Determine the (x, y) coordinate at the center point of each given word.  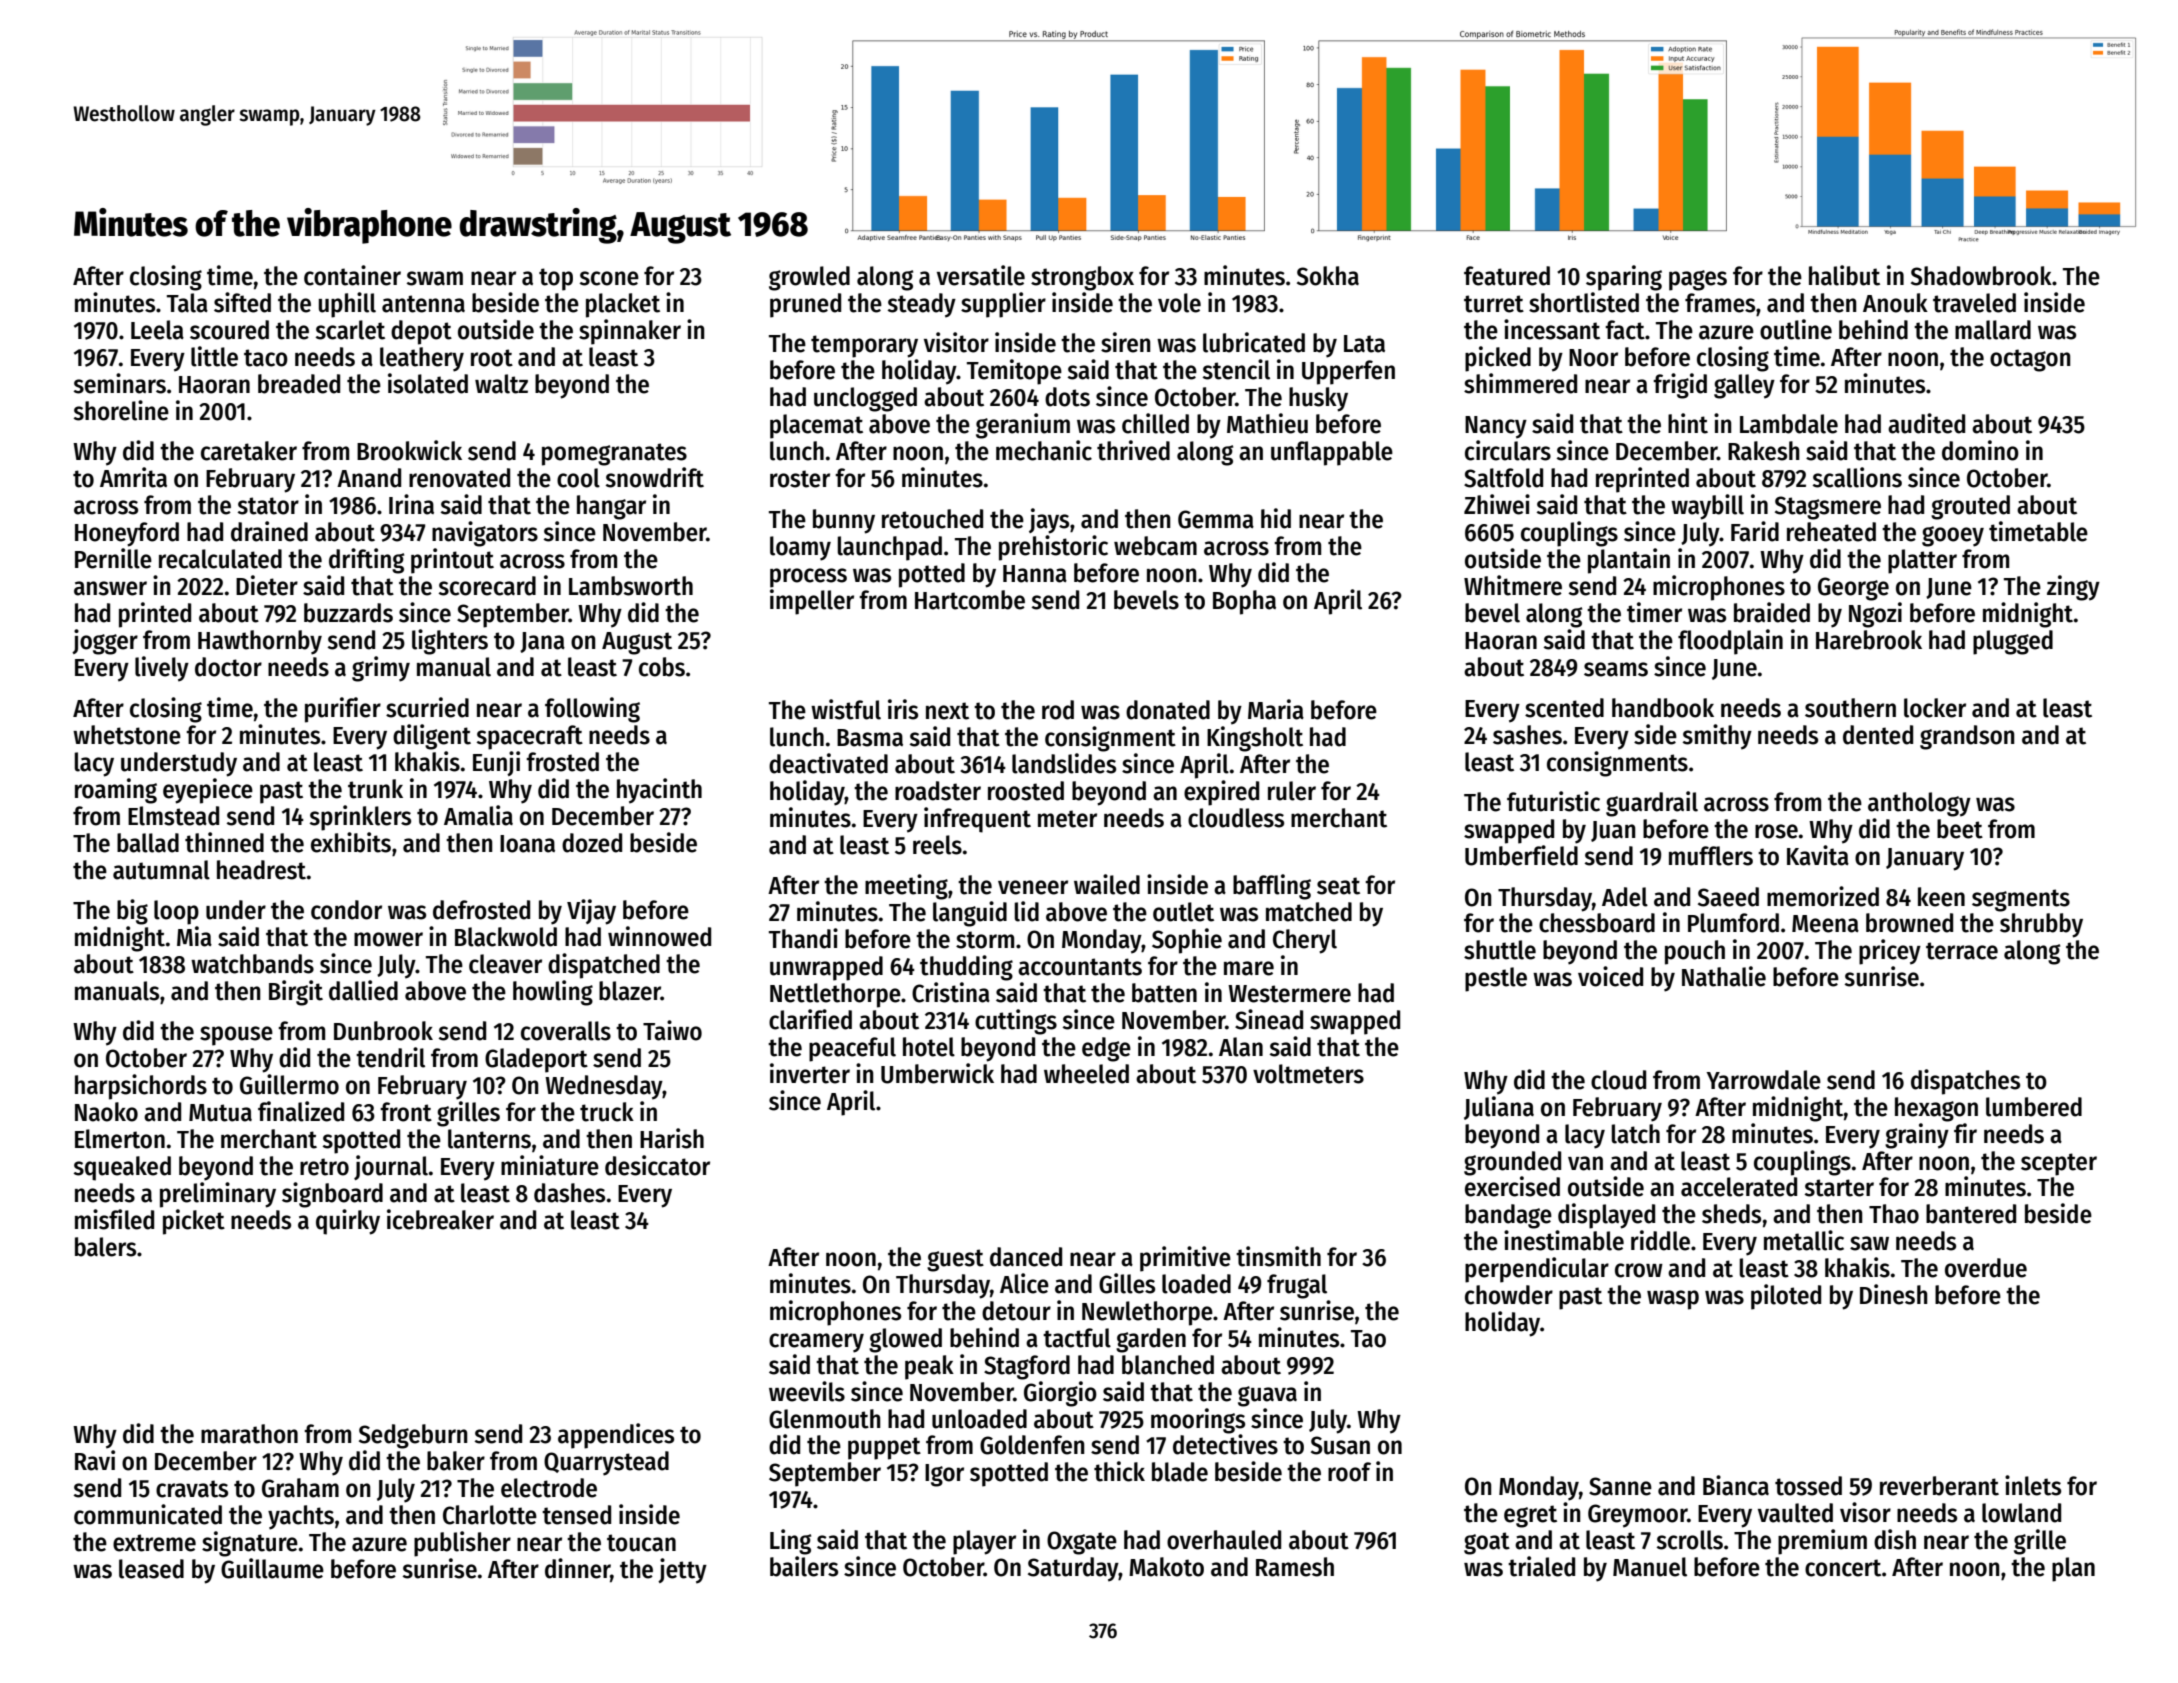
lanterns (489, 1139)
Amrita (133, 477)
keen (1941, 897)
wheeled (1086, 1074)
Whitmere (1513, 585)
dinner (578, 1569)
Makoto (1166, 1567)
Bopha (1244, 602)
